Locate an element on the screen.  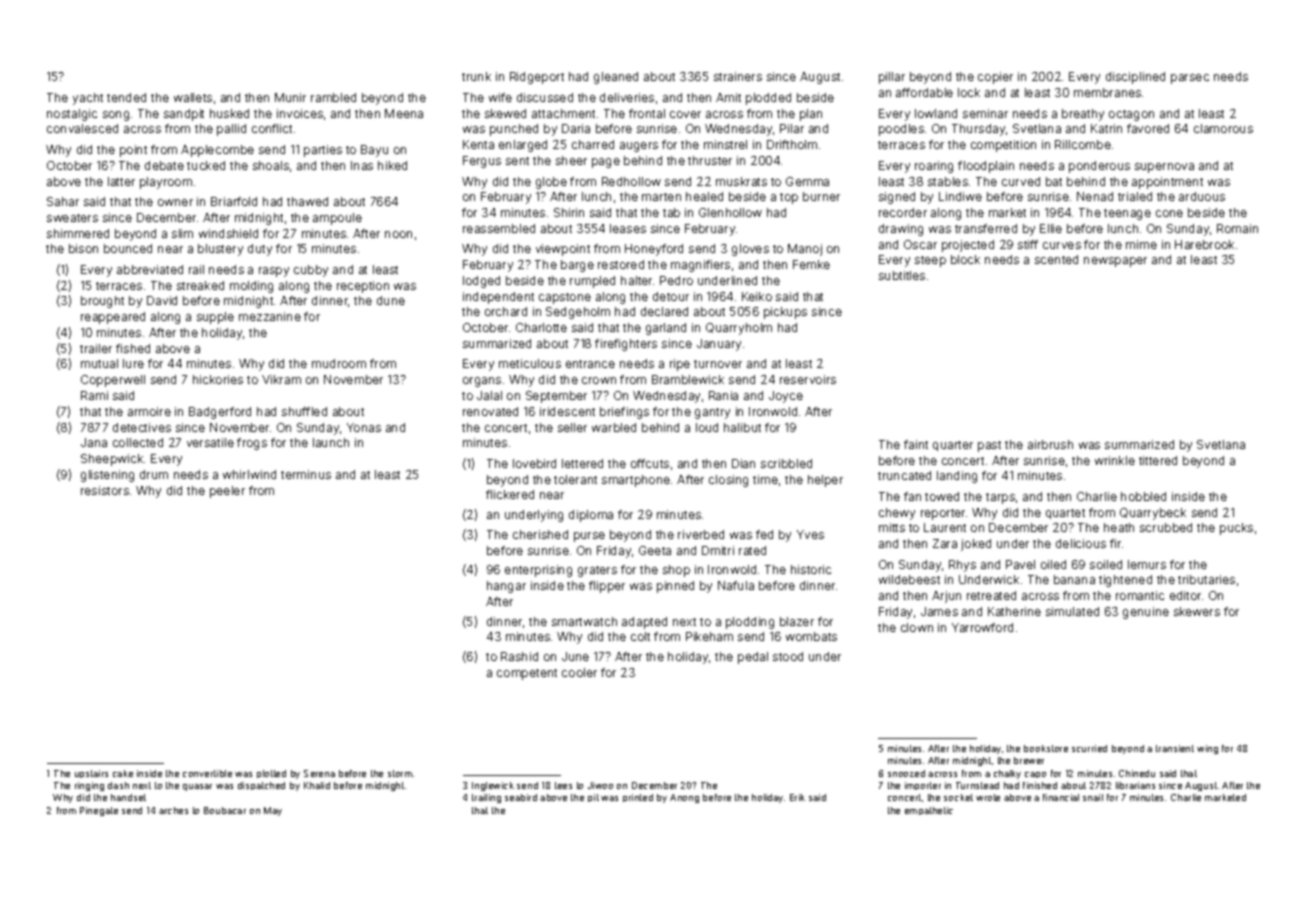
May is located at coordinates (273, 811).
